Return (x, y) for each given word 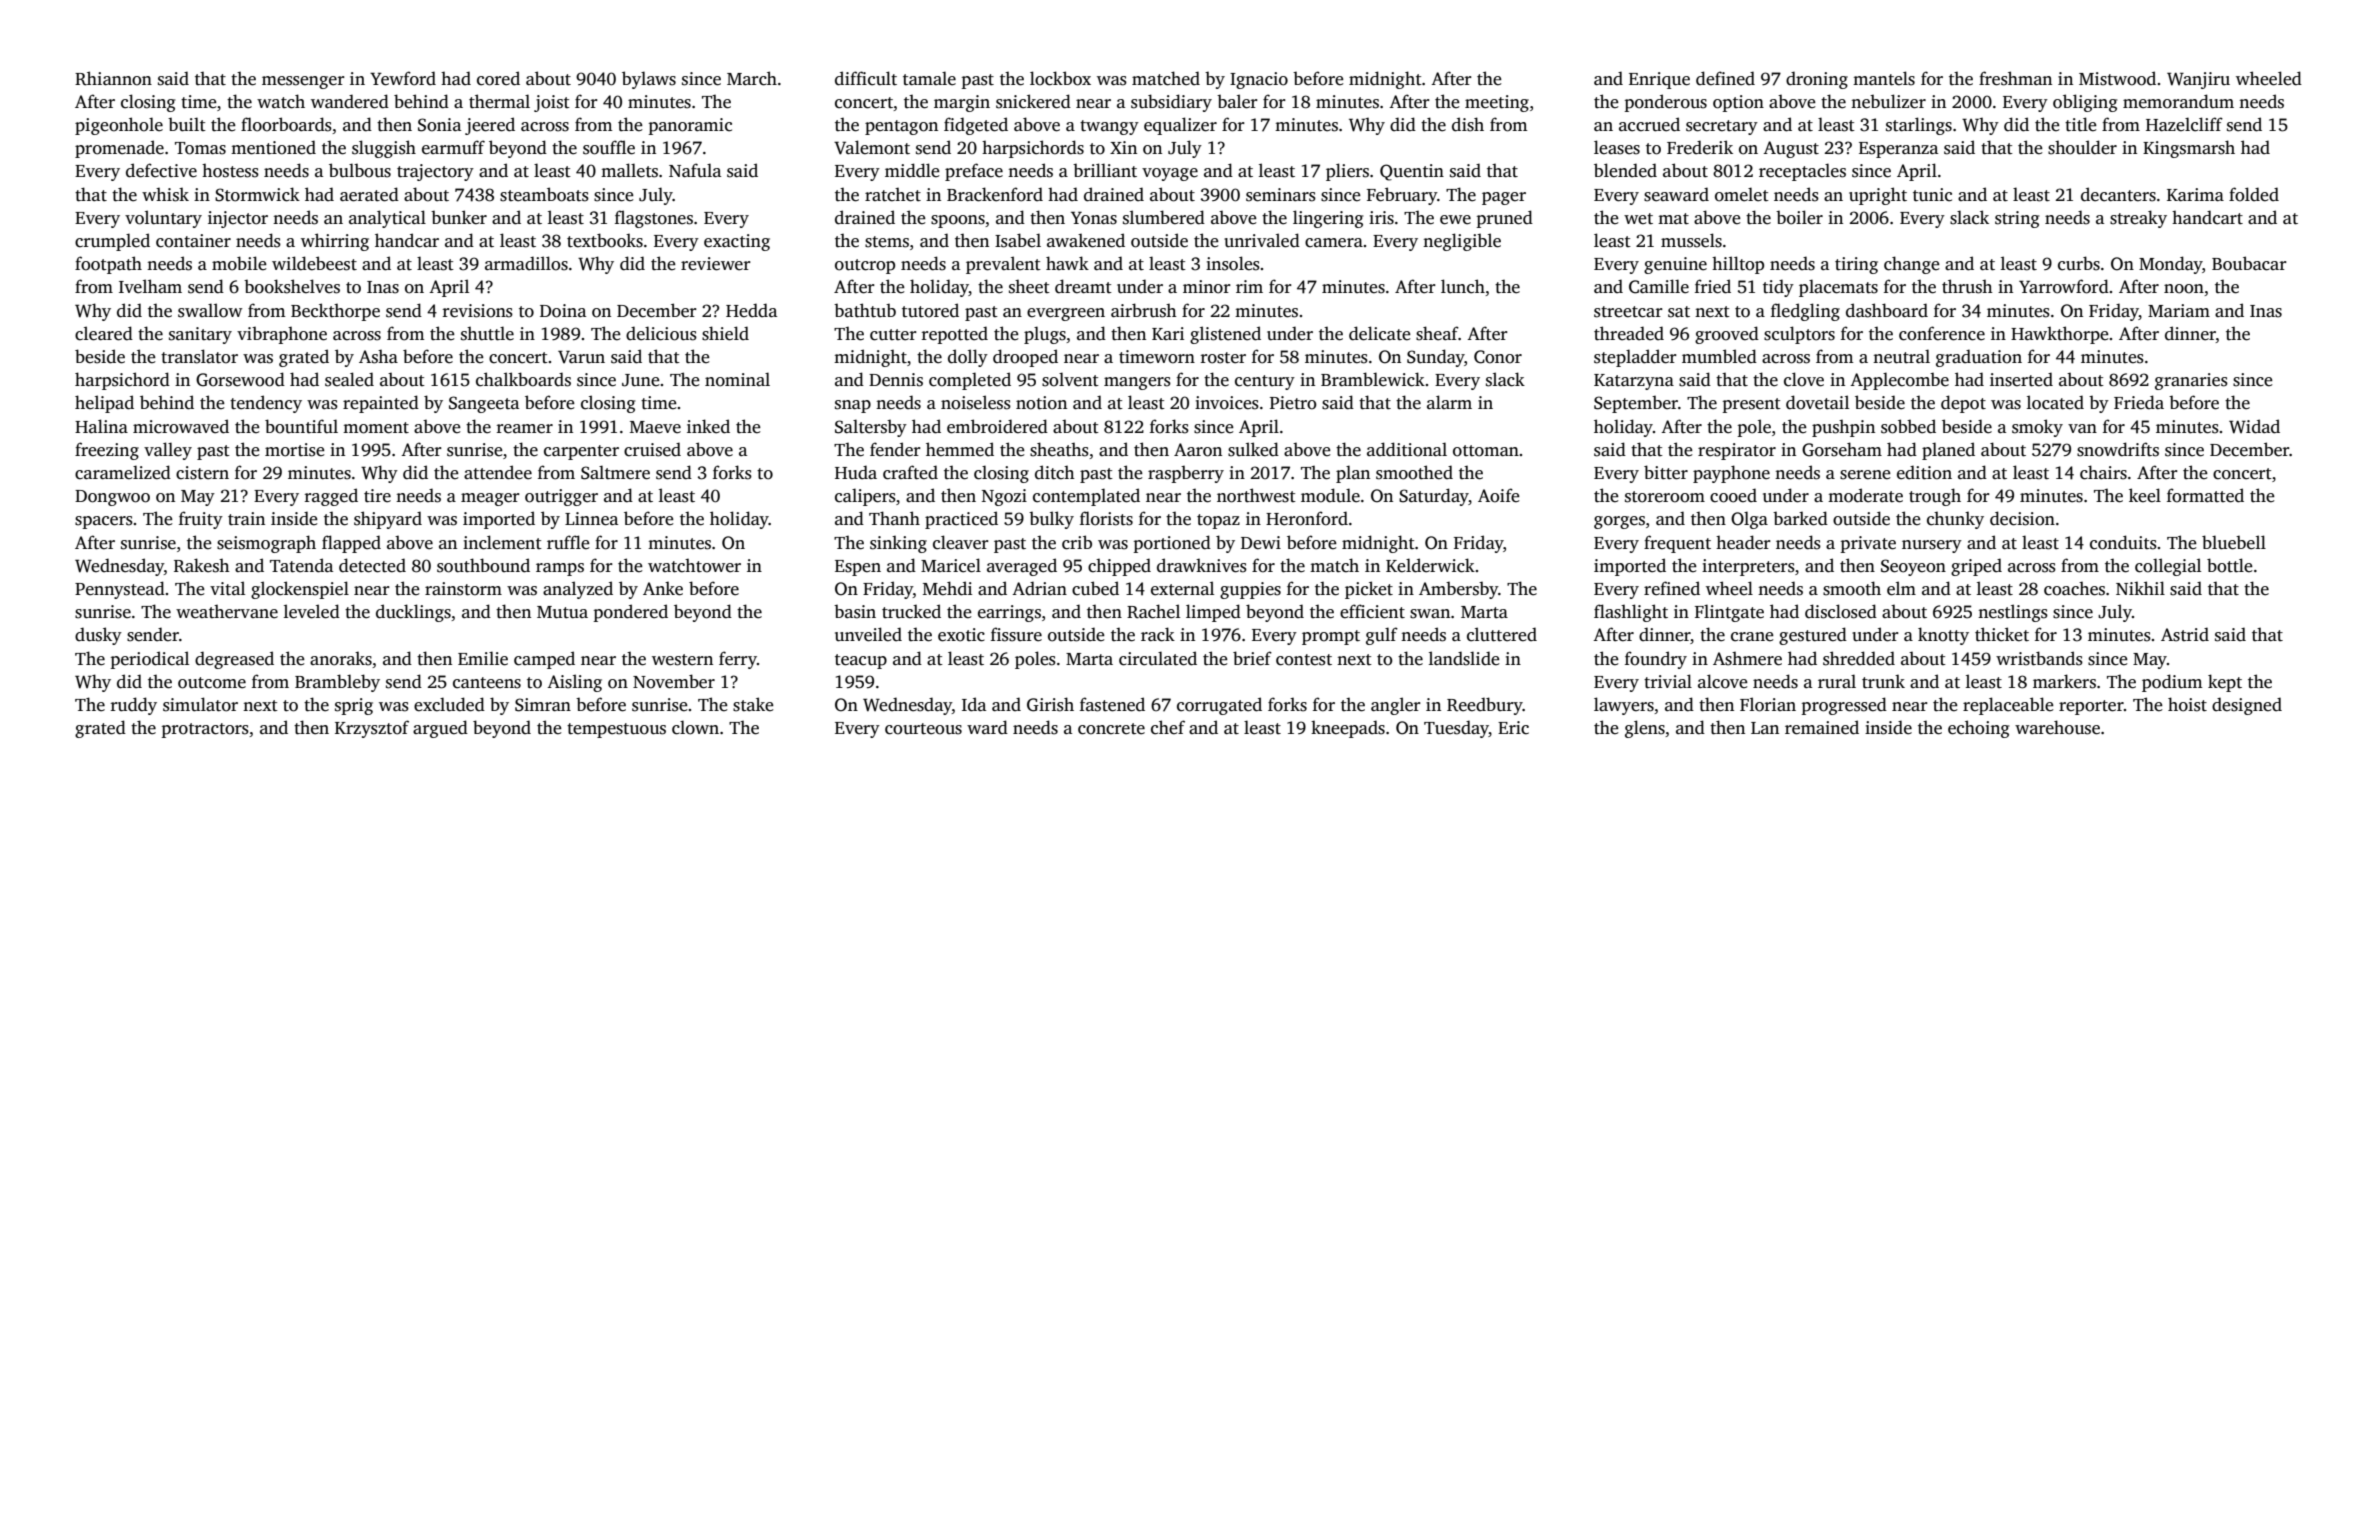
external (1182, 588)
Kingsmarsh (2189, 149)
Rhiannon (113, 78)
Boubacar (2249, 263)
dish (1468, 124)
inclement (502, 542)
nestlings (2013, 613)
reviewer (716, 264)
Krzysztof (372, 729)
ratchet (893, 195)
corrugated (1219, 706)
